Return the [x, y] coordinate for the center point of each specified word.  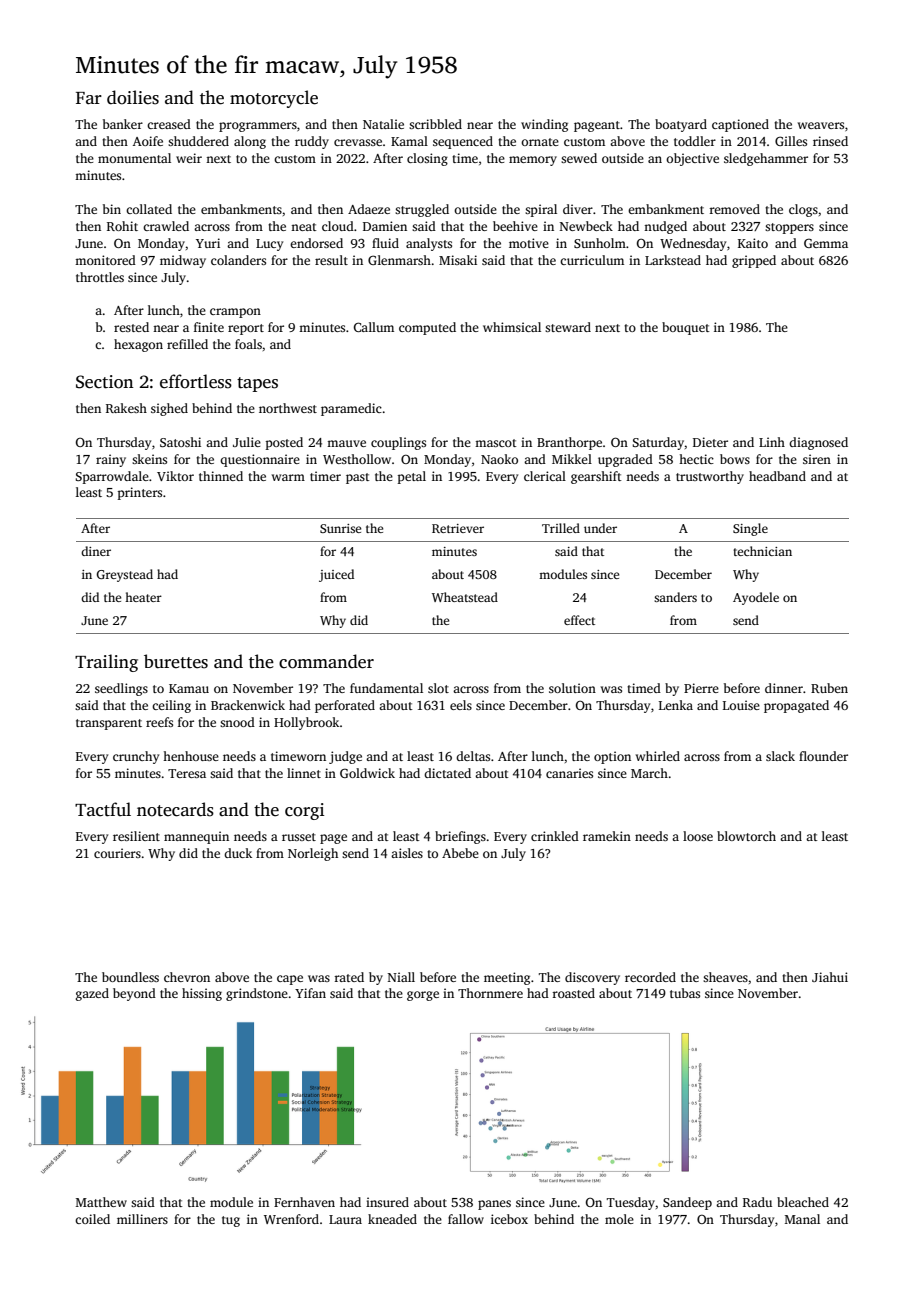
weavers [821, 125]
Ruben [829, 688]
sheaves [725, 977]
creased [169, 124]
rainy [111, 460]
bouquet [686, 328]
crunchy [136, 757]
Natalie [383, 124]
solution [572, 688]
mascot [496, 443]
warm [288, 477]
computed [427, 328]
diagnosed [818, 443]
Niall [401, 977]
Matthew [101, 1202]
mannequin [196, 837]
